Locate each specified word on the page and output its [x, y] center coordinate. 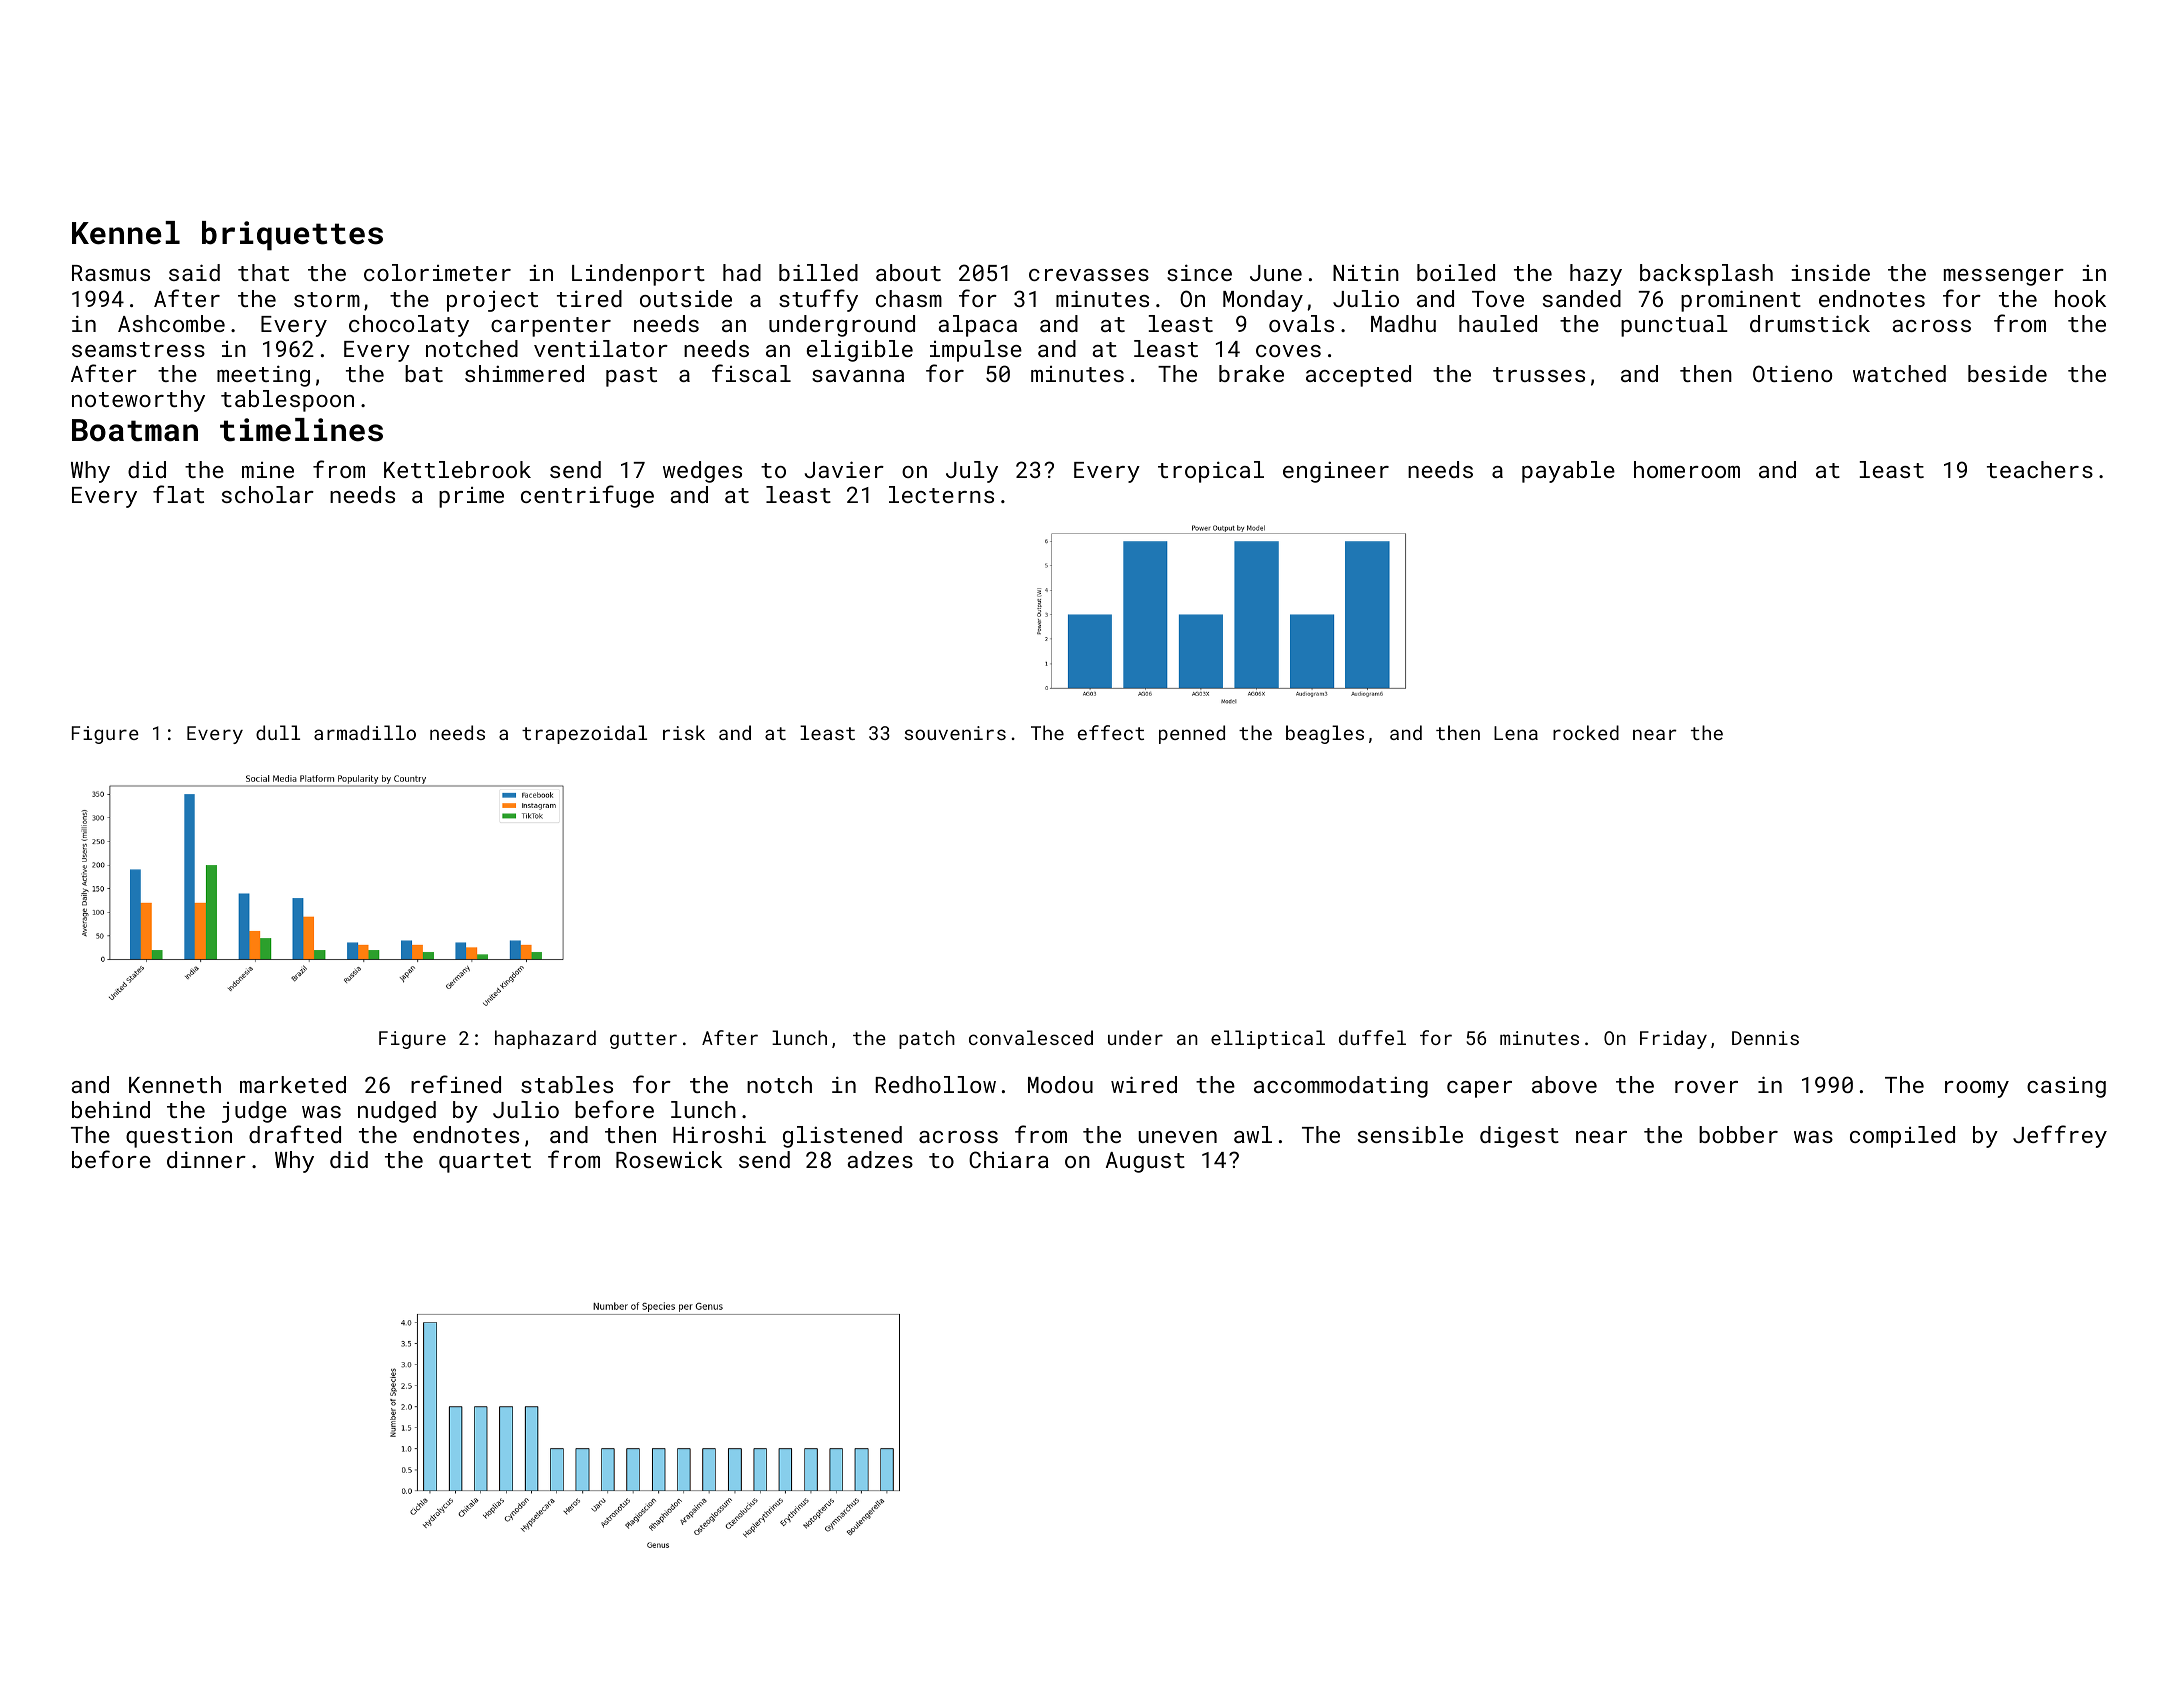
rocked [1586, 732]
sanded [1582, 298]
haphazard [545, 1039]
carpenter [551, 327]
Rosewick [669, 1159]
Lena [1516, 733]
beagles [1325, 734]
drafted [295, 1134]
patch [927, 1039]
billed [818, 272]
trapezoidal [584, 734]
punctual [1674, 326]
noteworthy [138, 401]
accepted [1358, 376]
